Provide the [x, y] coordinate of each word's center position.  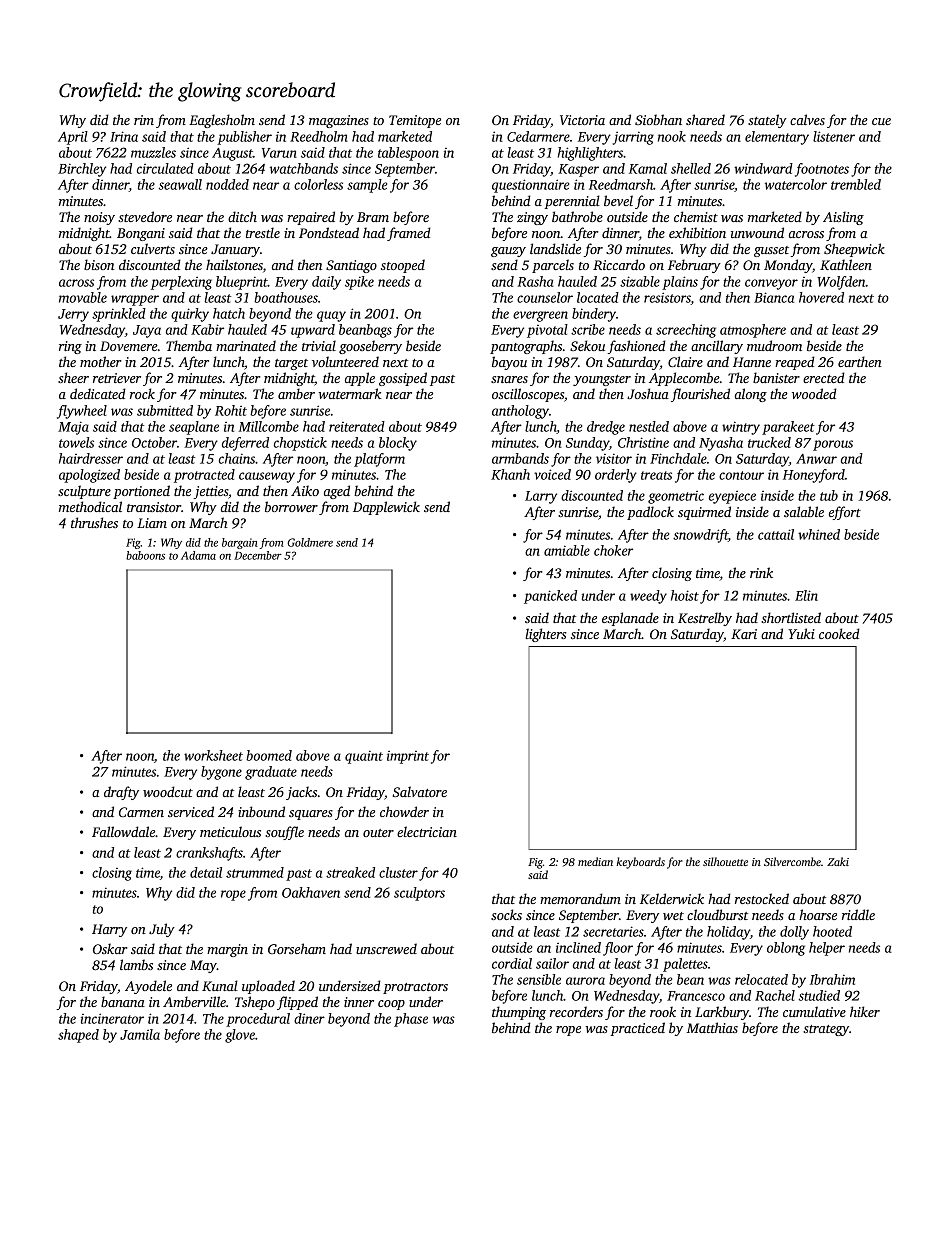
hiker [865, 1011]
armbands [520, 458]
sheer [73, 377]
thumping [519, 1013]
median [595, 861]
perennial [572, 202]
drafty [121, 793]
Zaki [838, 861]
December [258, 555]
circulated [165, 168]
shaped [78, 1036]
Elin [806, 595]
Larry [541, 497]
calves [807, 119]
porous [833, 445]
